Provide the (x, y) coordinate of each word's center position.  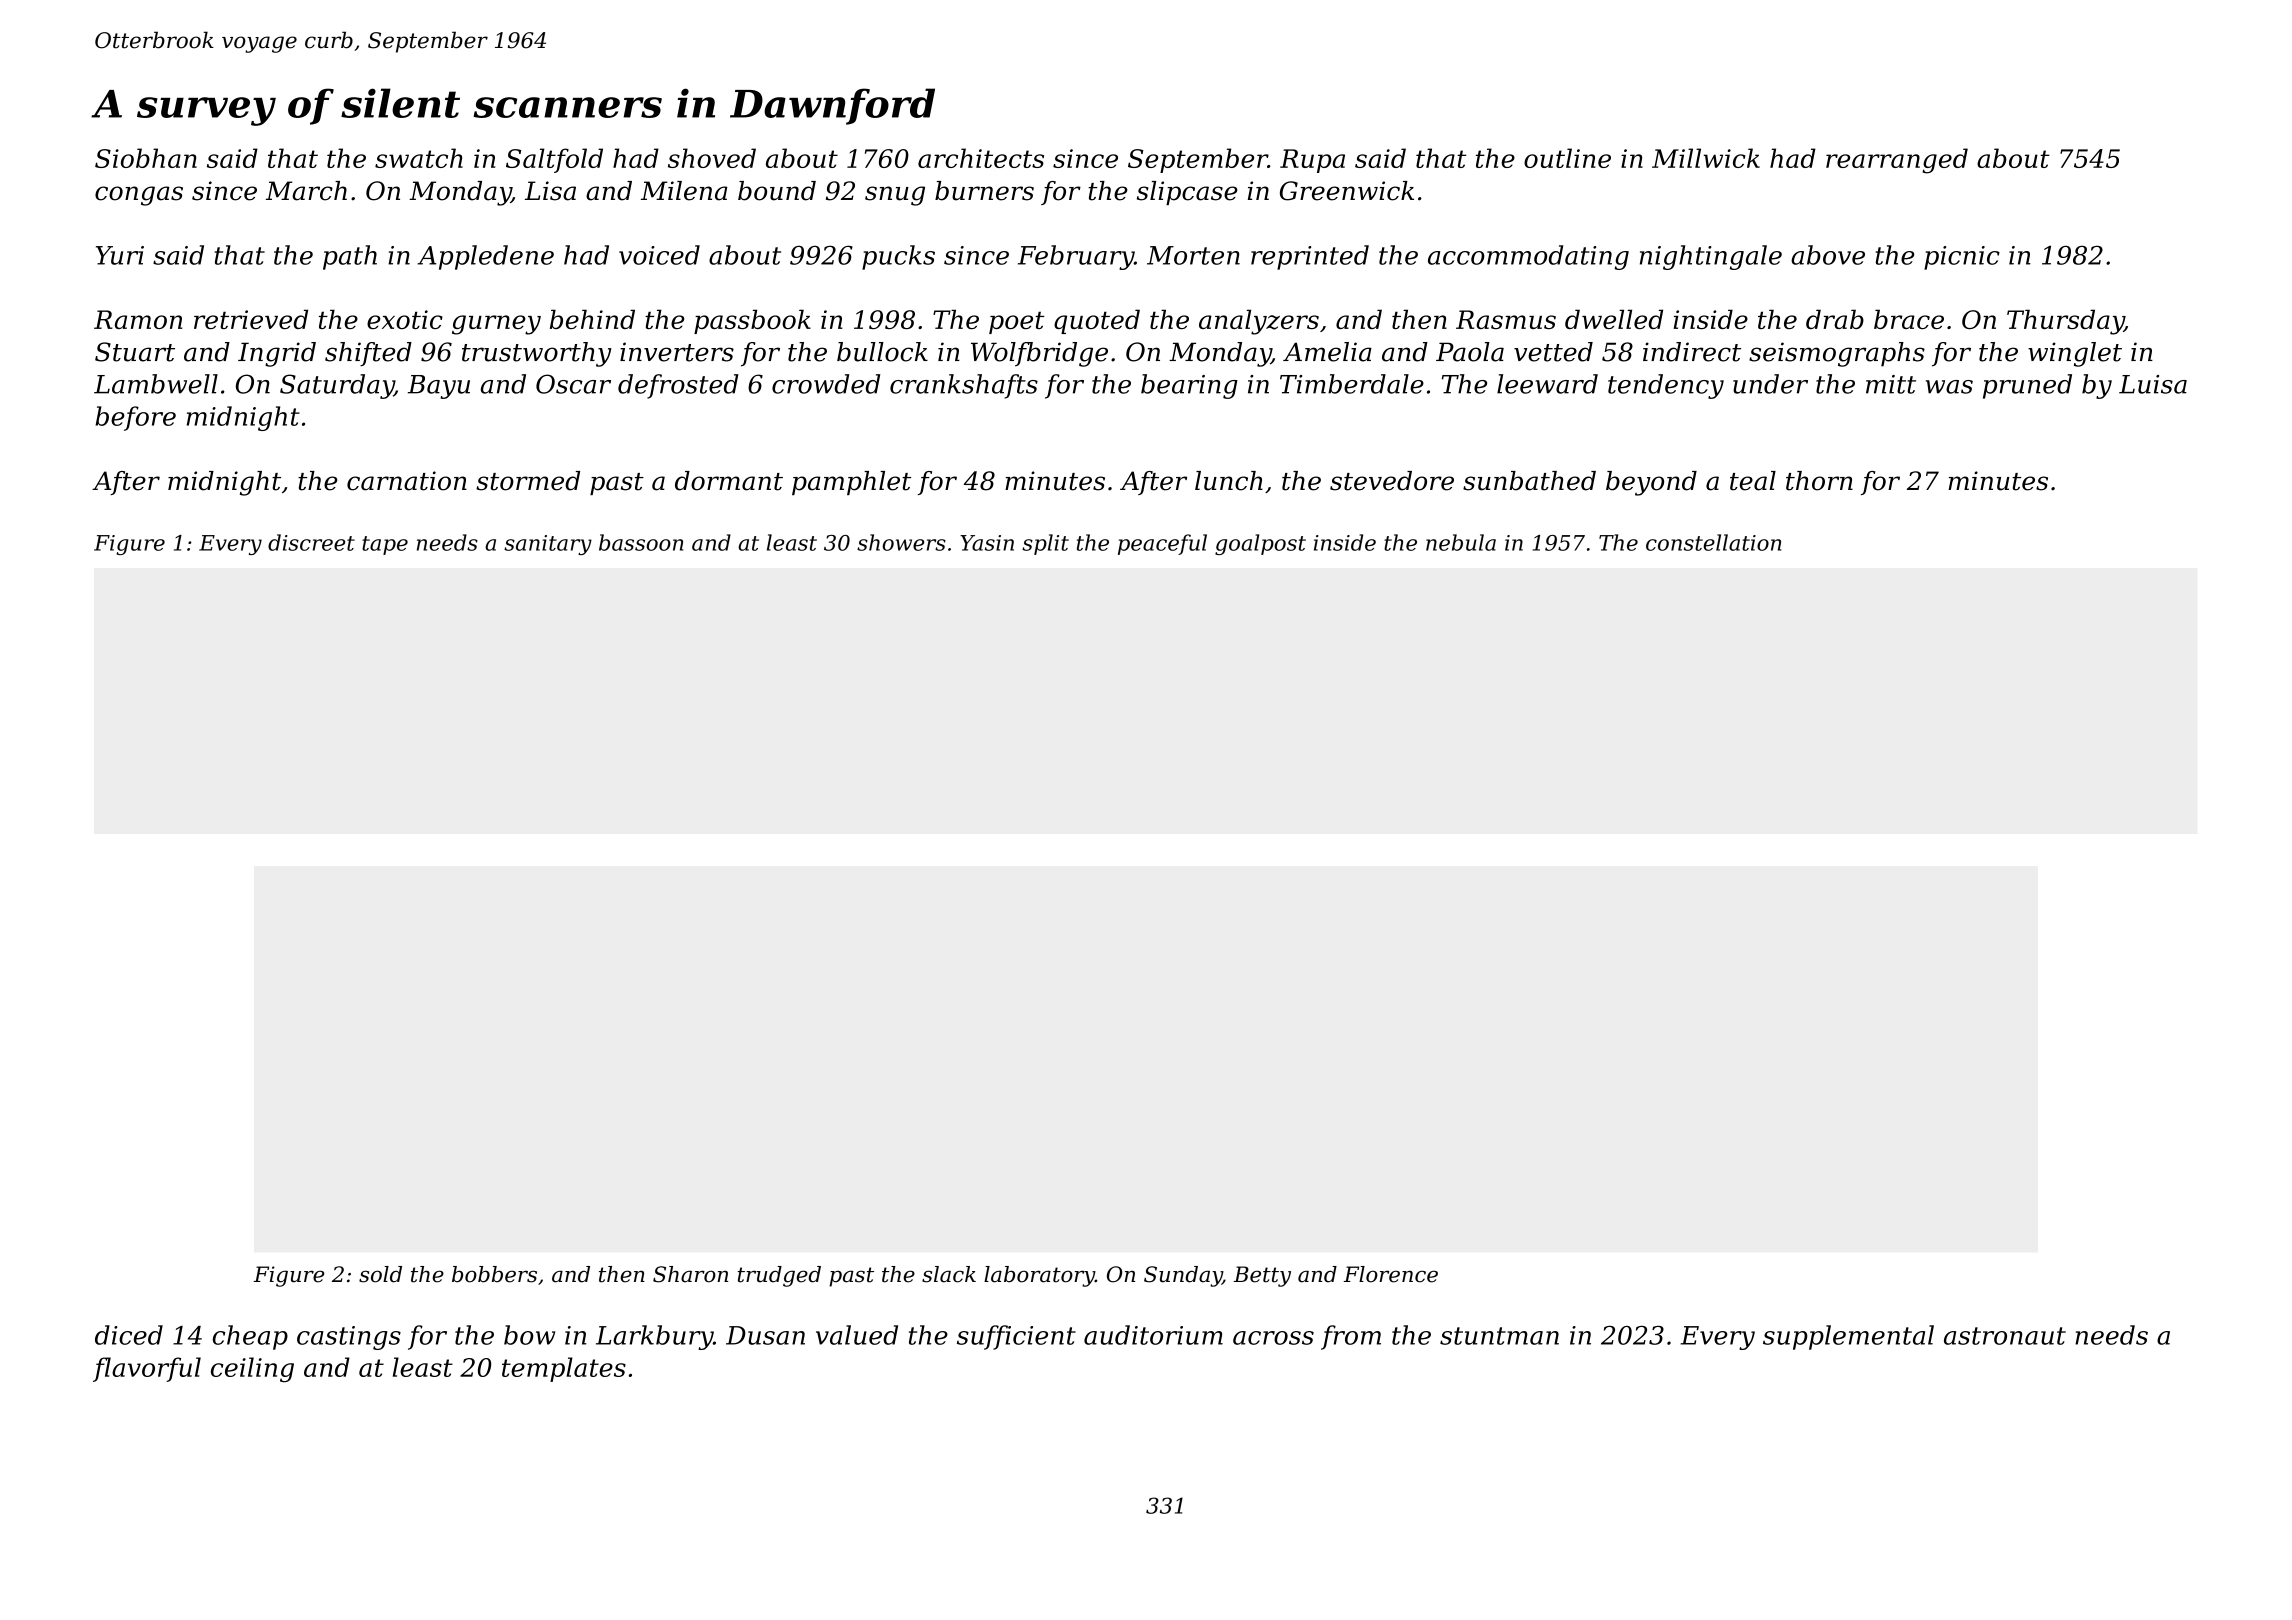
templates (564, 1369)
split (1045, 544)
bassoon (641, 542)
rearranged (1897, 161)
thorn (1819, 481)
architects (981, 158)
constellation (1713, 542)
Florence (1391, 1274)
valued (857, 1335)
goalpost (1260, 544)
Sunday (1183, 1276)
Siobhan (146, 158)
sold (380, 1274)
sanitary (548, 545)
